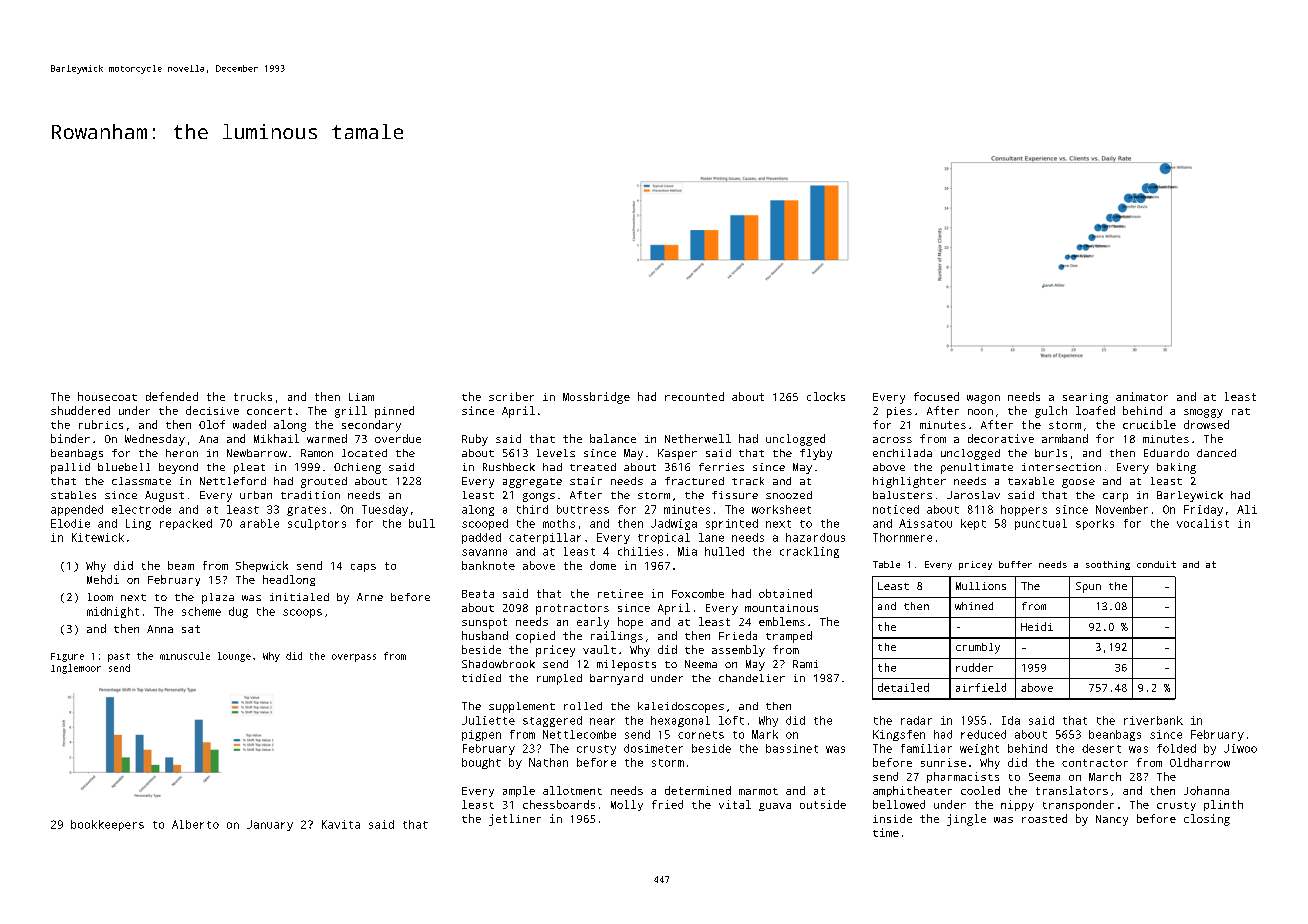  I want to click on obtained, so click(785, 593).
